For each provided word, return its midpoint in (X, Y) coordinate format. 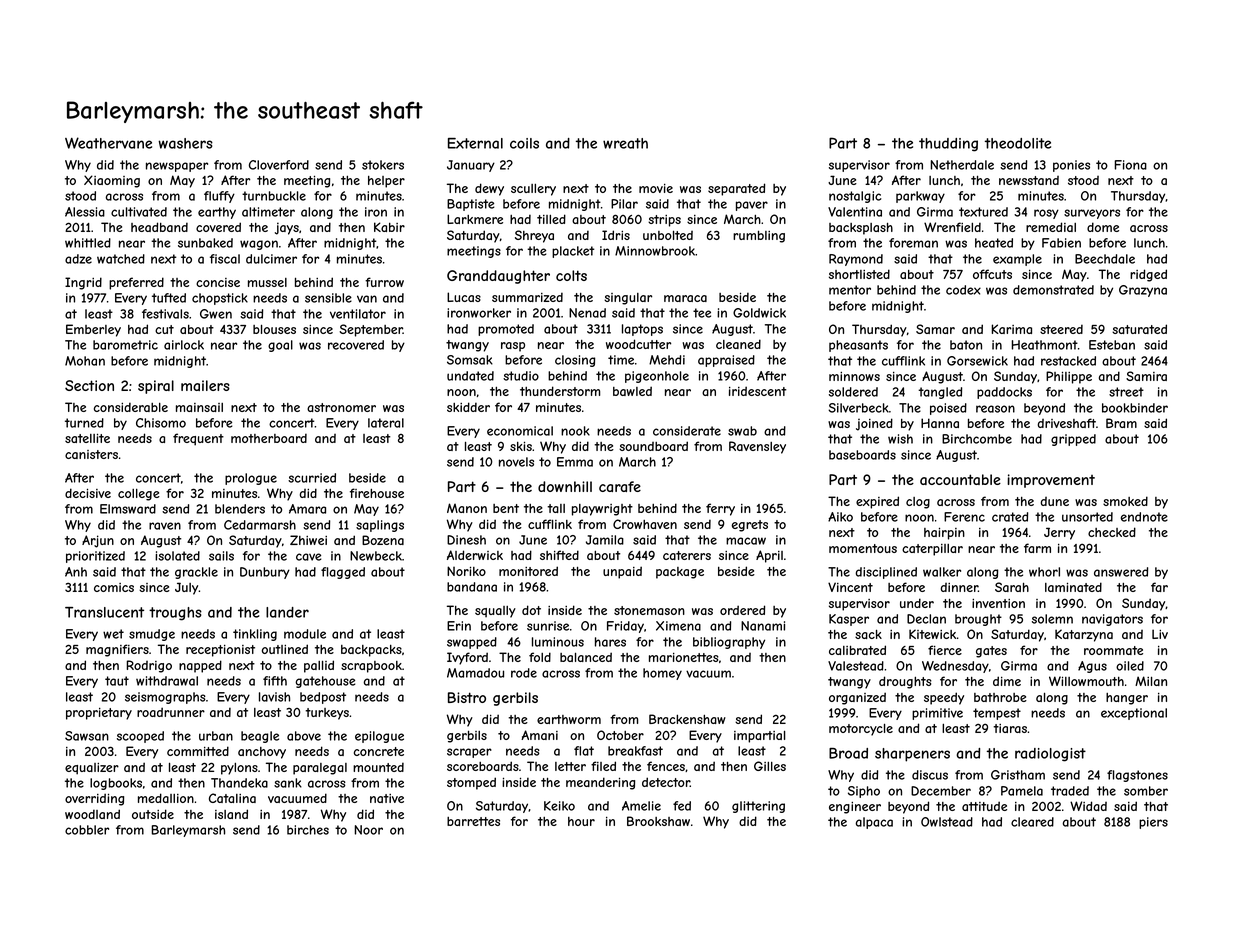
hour (581, 821)
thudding (948, 145)
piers (1153, 823)
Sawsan (87, 736)
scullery (533, 190)
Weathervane (108, 143)
